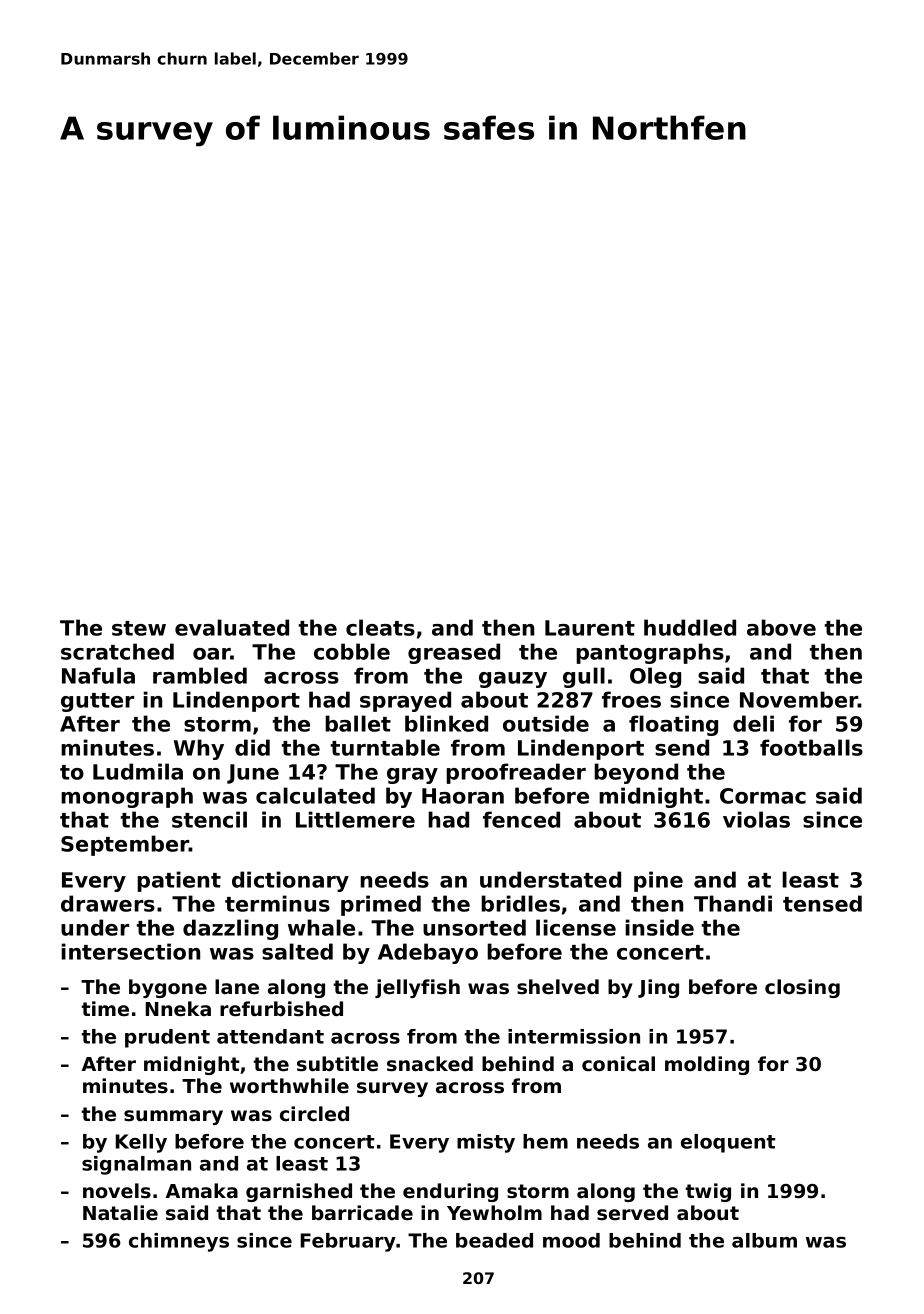 The width and height of the page is (924, 1314). I want to click on chimneys, so click(179, 1242).
